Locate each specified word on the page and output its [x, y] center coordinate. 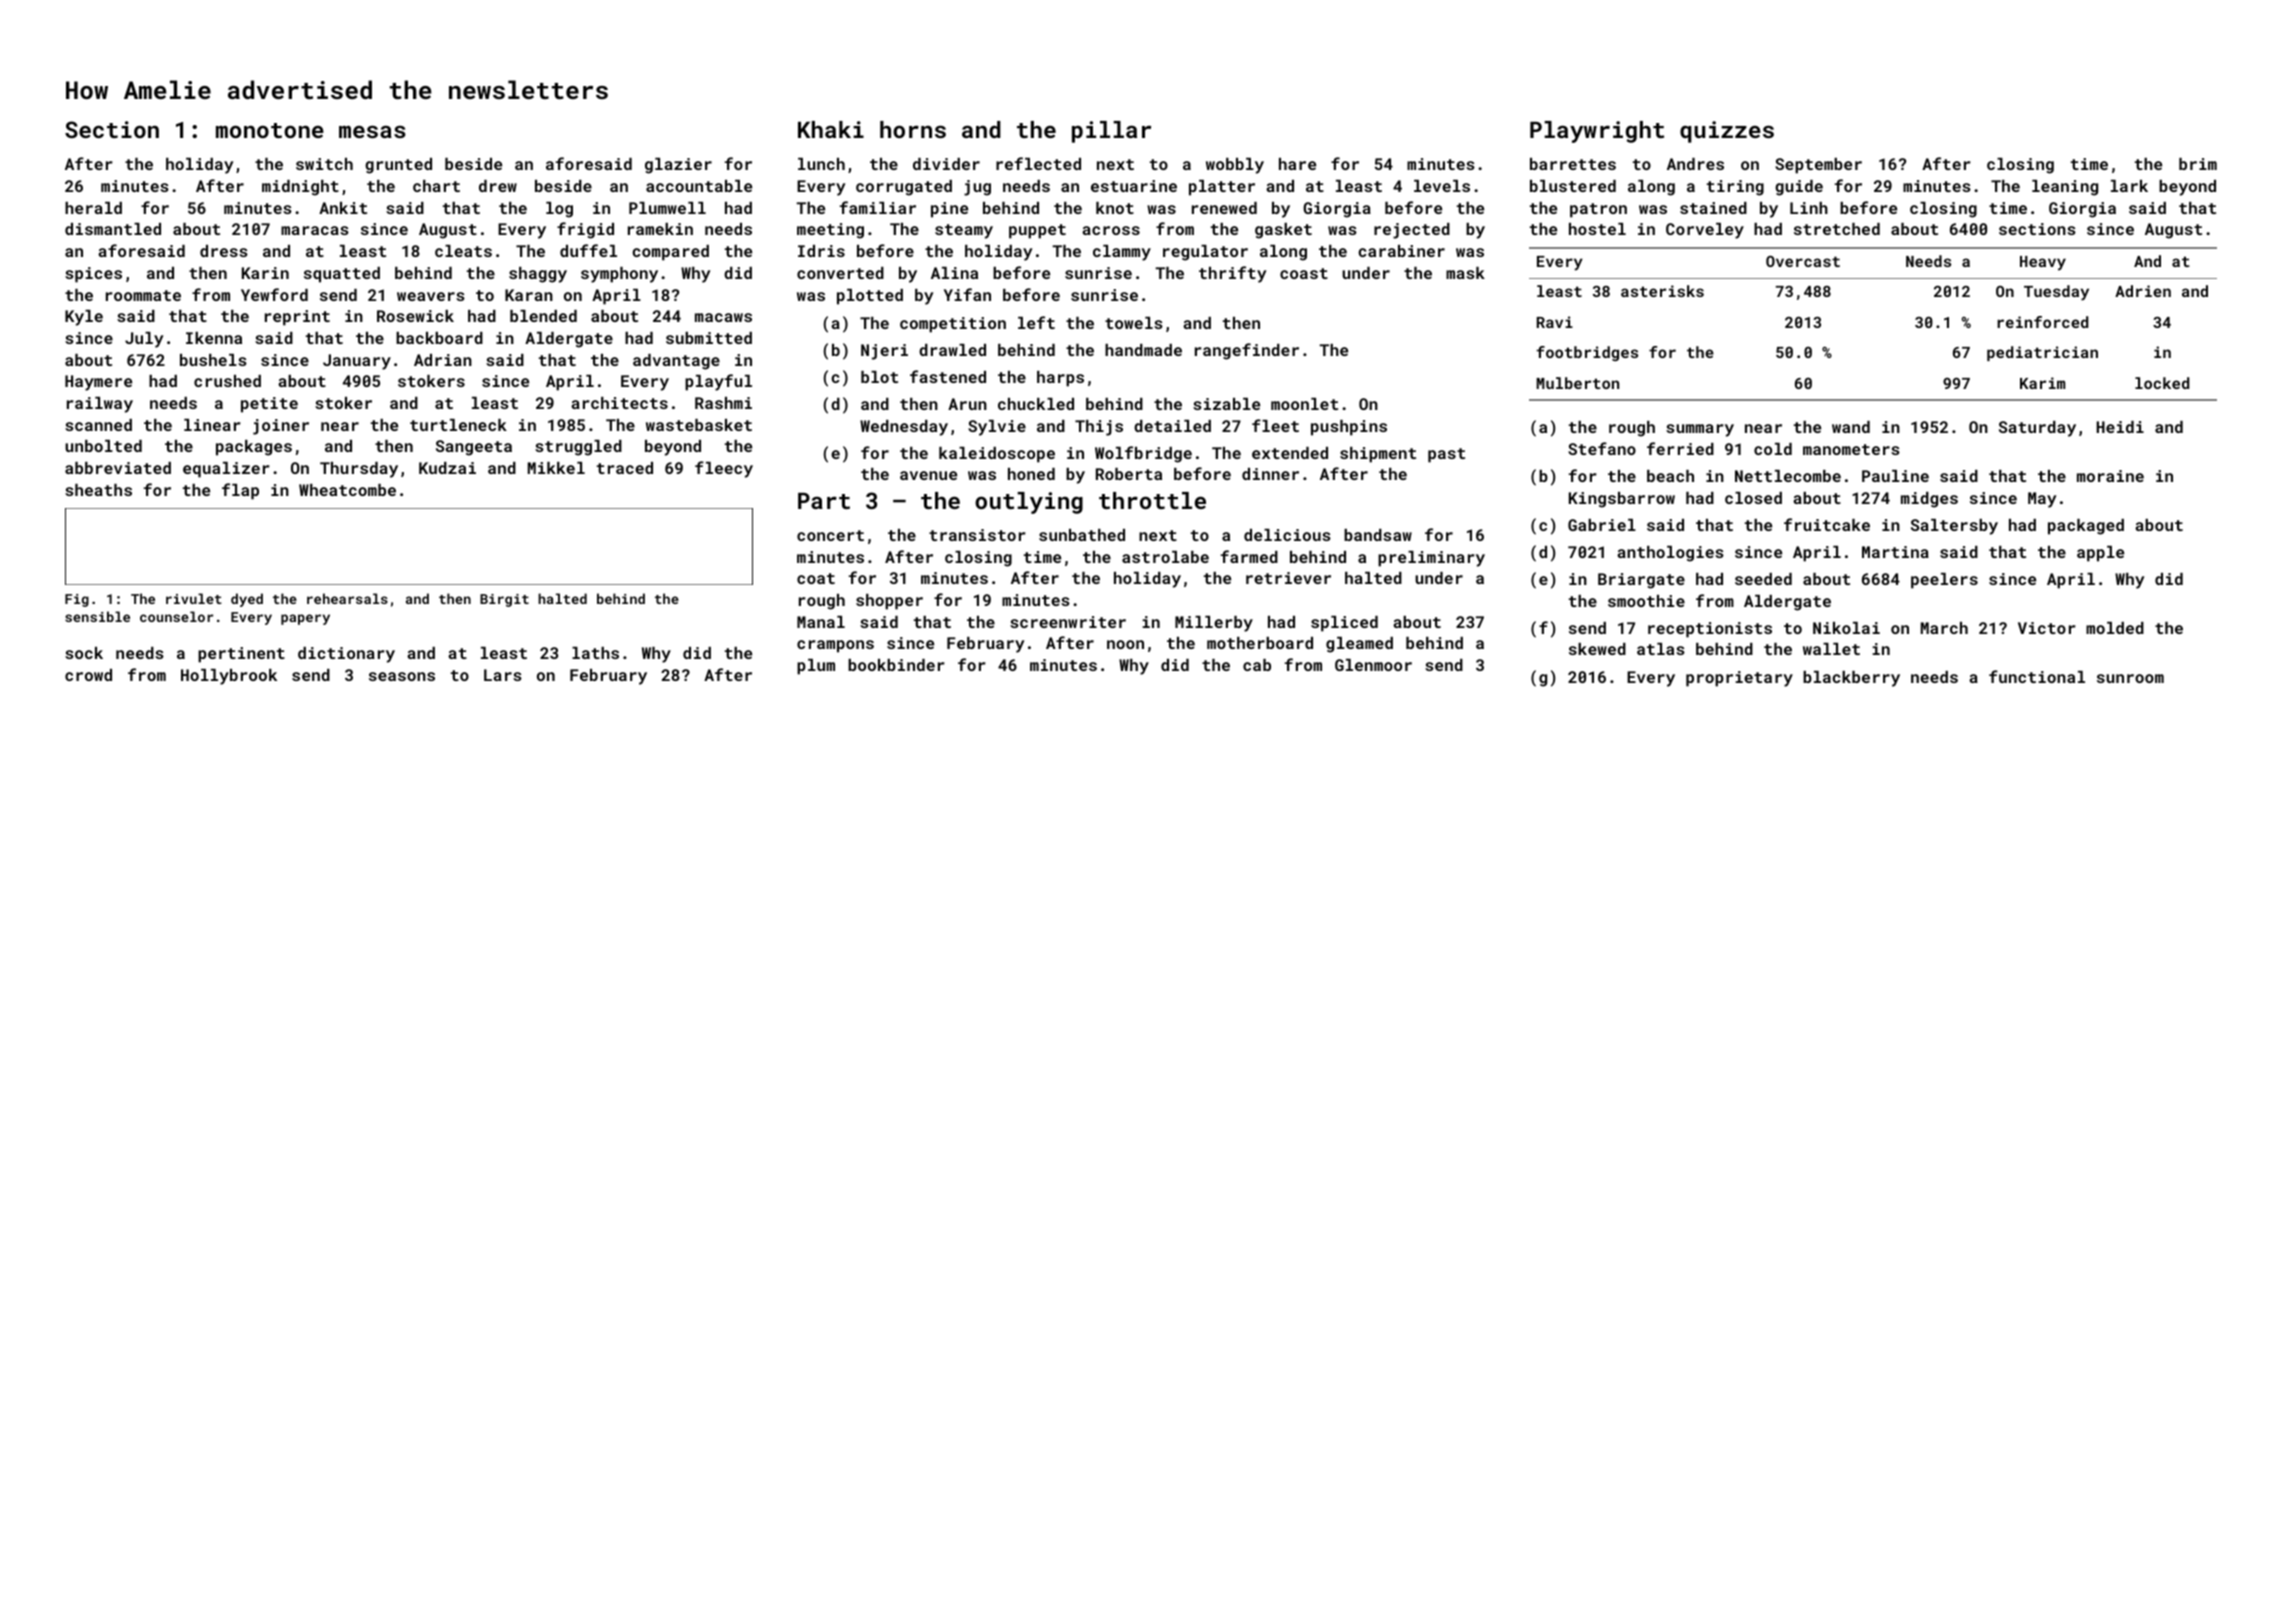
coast [1304, 273]
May [2042, 500]
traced [625, 468]
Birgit [504, 600]
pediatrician [2042, 353]
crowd [88, 675]
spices [93, 275]
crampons [835, 646]
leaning [2065, 188]
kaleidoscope [997, 455]
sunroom [2130, 678]
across [1111, 230]
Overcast [1803, 261]
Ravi [1555, 322]
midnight [300, 188]
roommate [143, 295]
